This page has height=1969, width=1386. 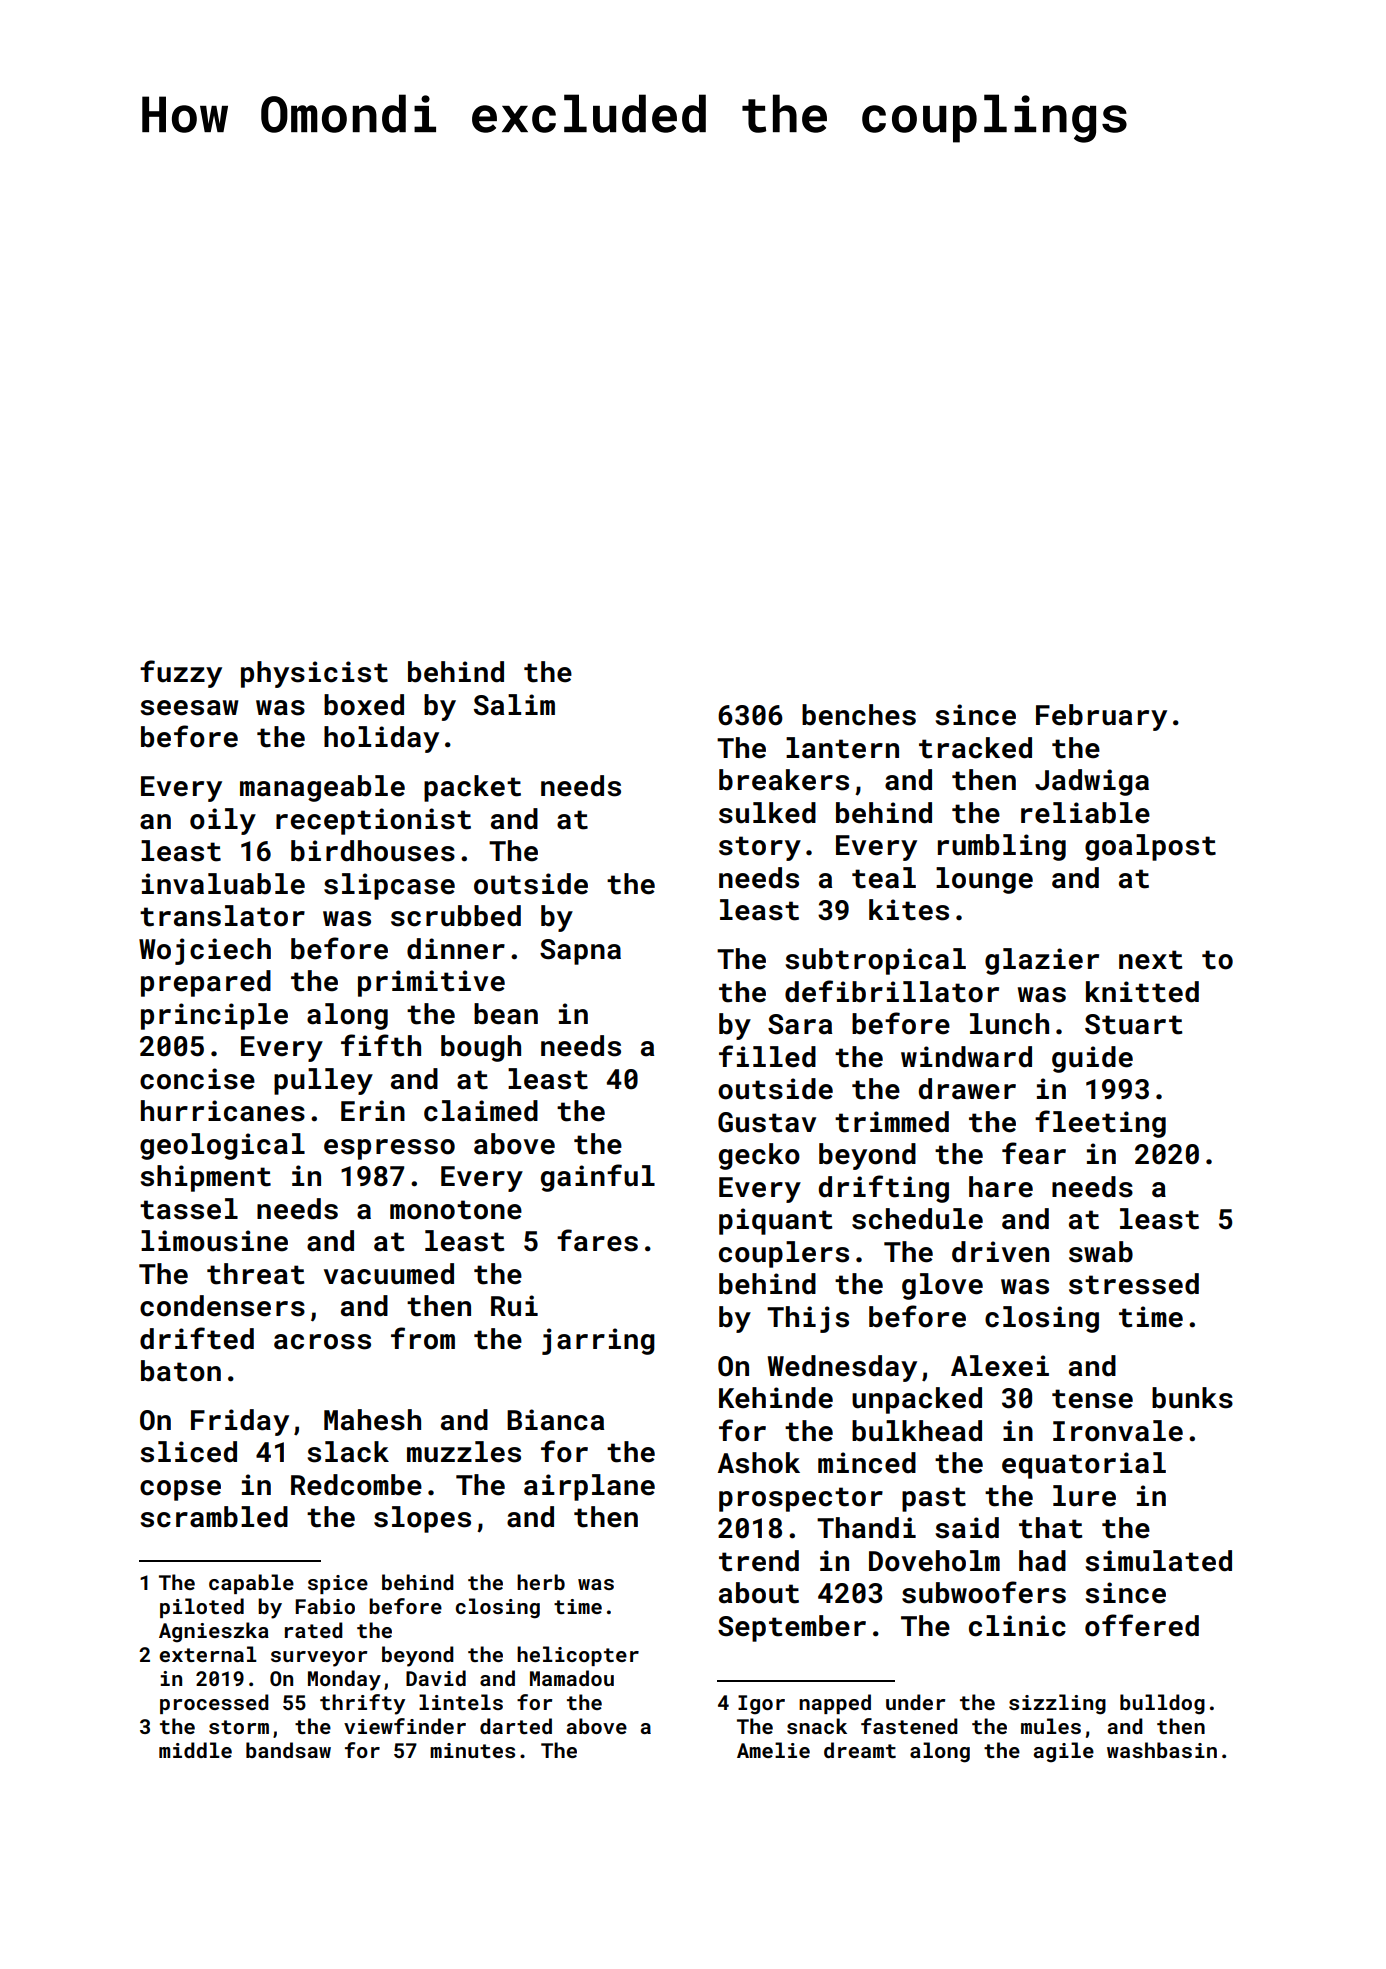 What do you see at coordinates (214, 1016) in the page?
I see `principle` at bounding box center [214, 1016].
